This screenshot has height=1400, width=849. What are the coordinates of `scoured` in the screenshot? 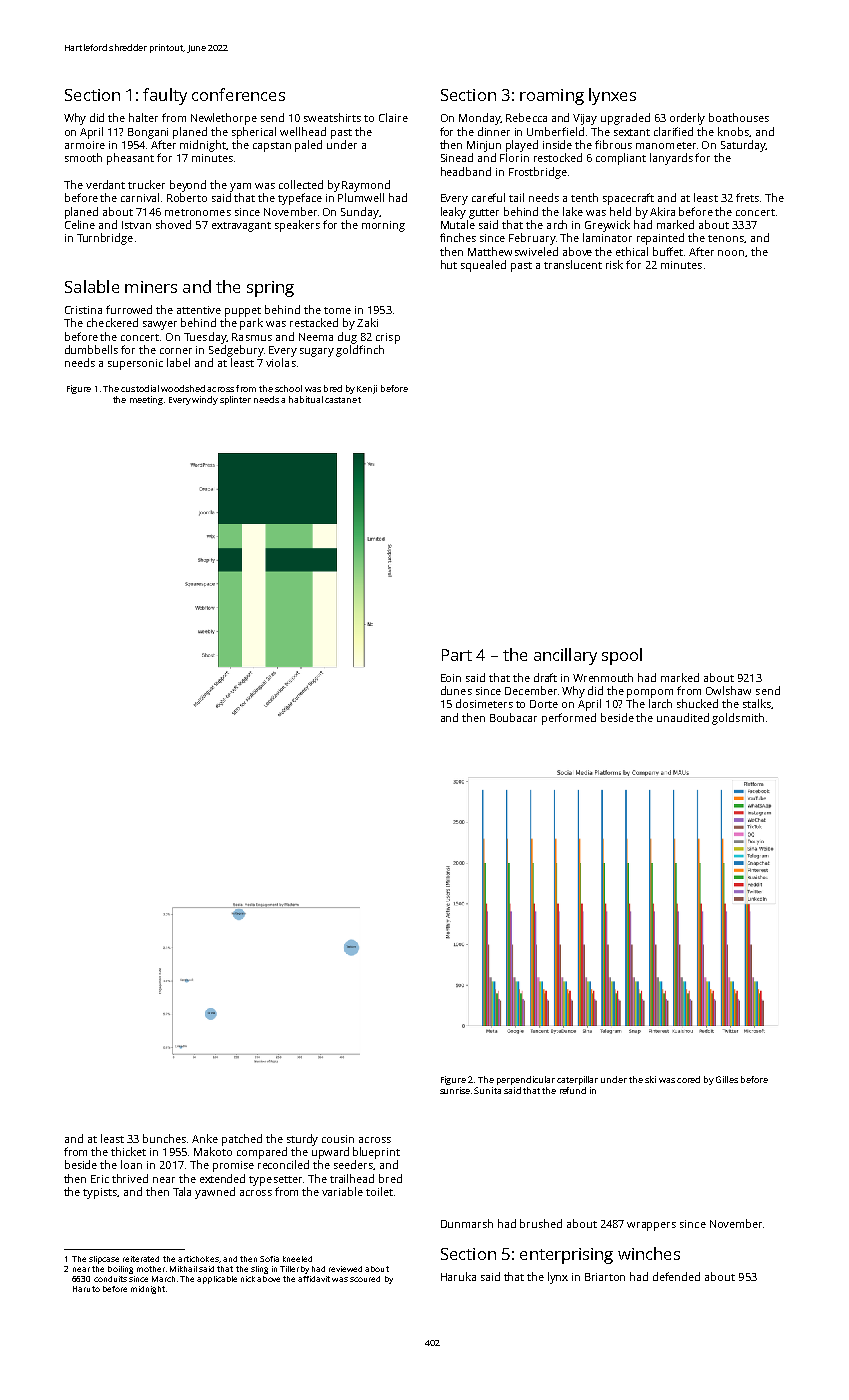 It's located at (365, 1279).
